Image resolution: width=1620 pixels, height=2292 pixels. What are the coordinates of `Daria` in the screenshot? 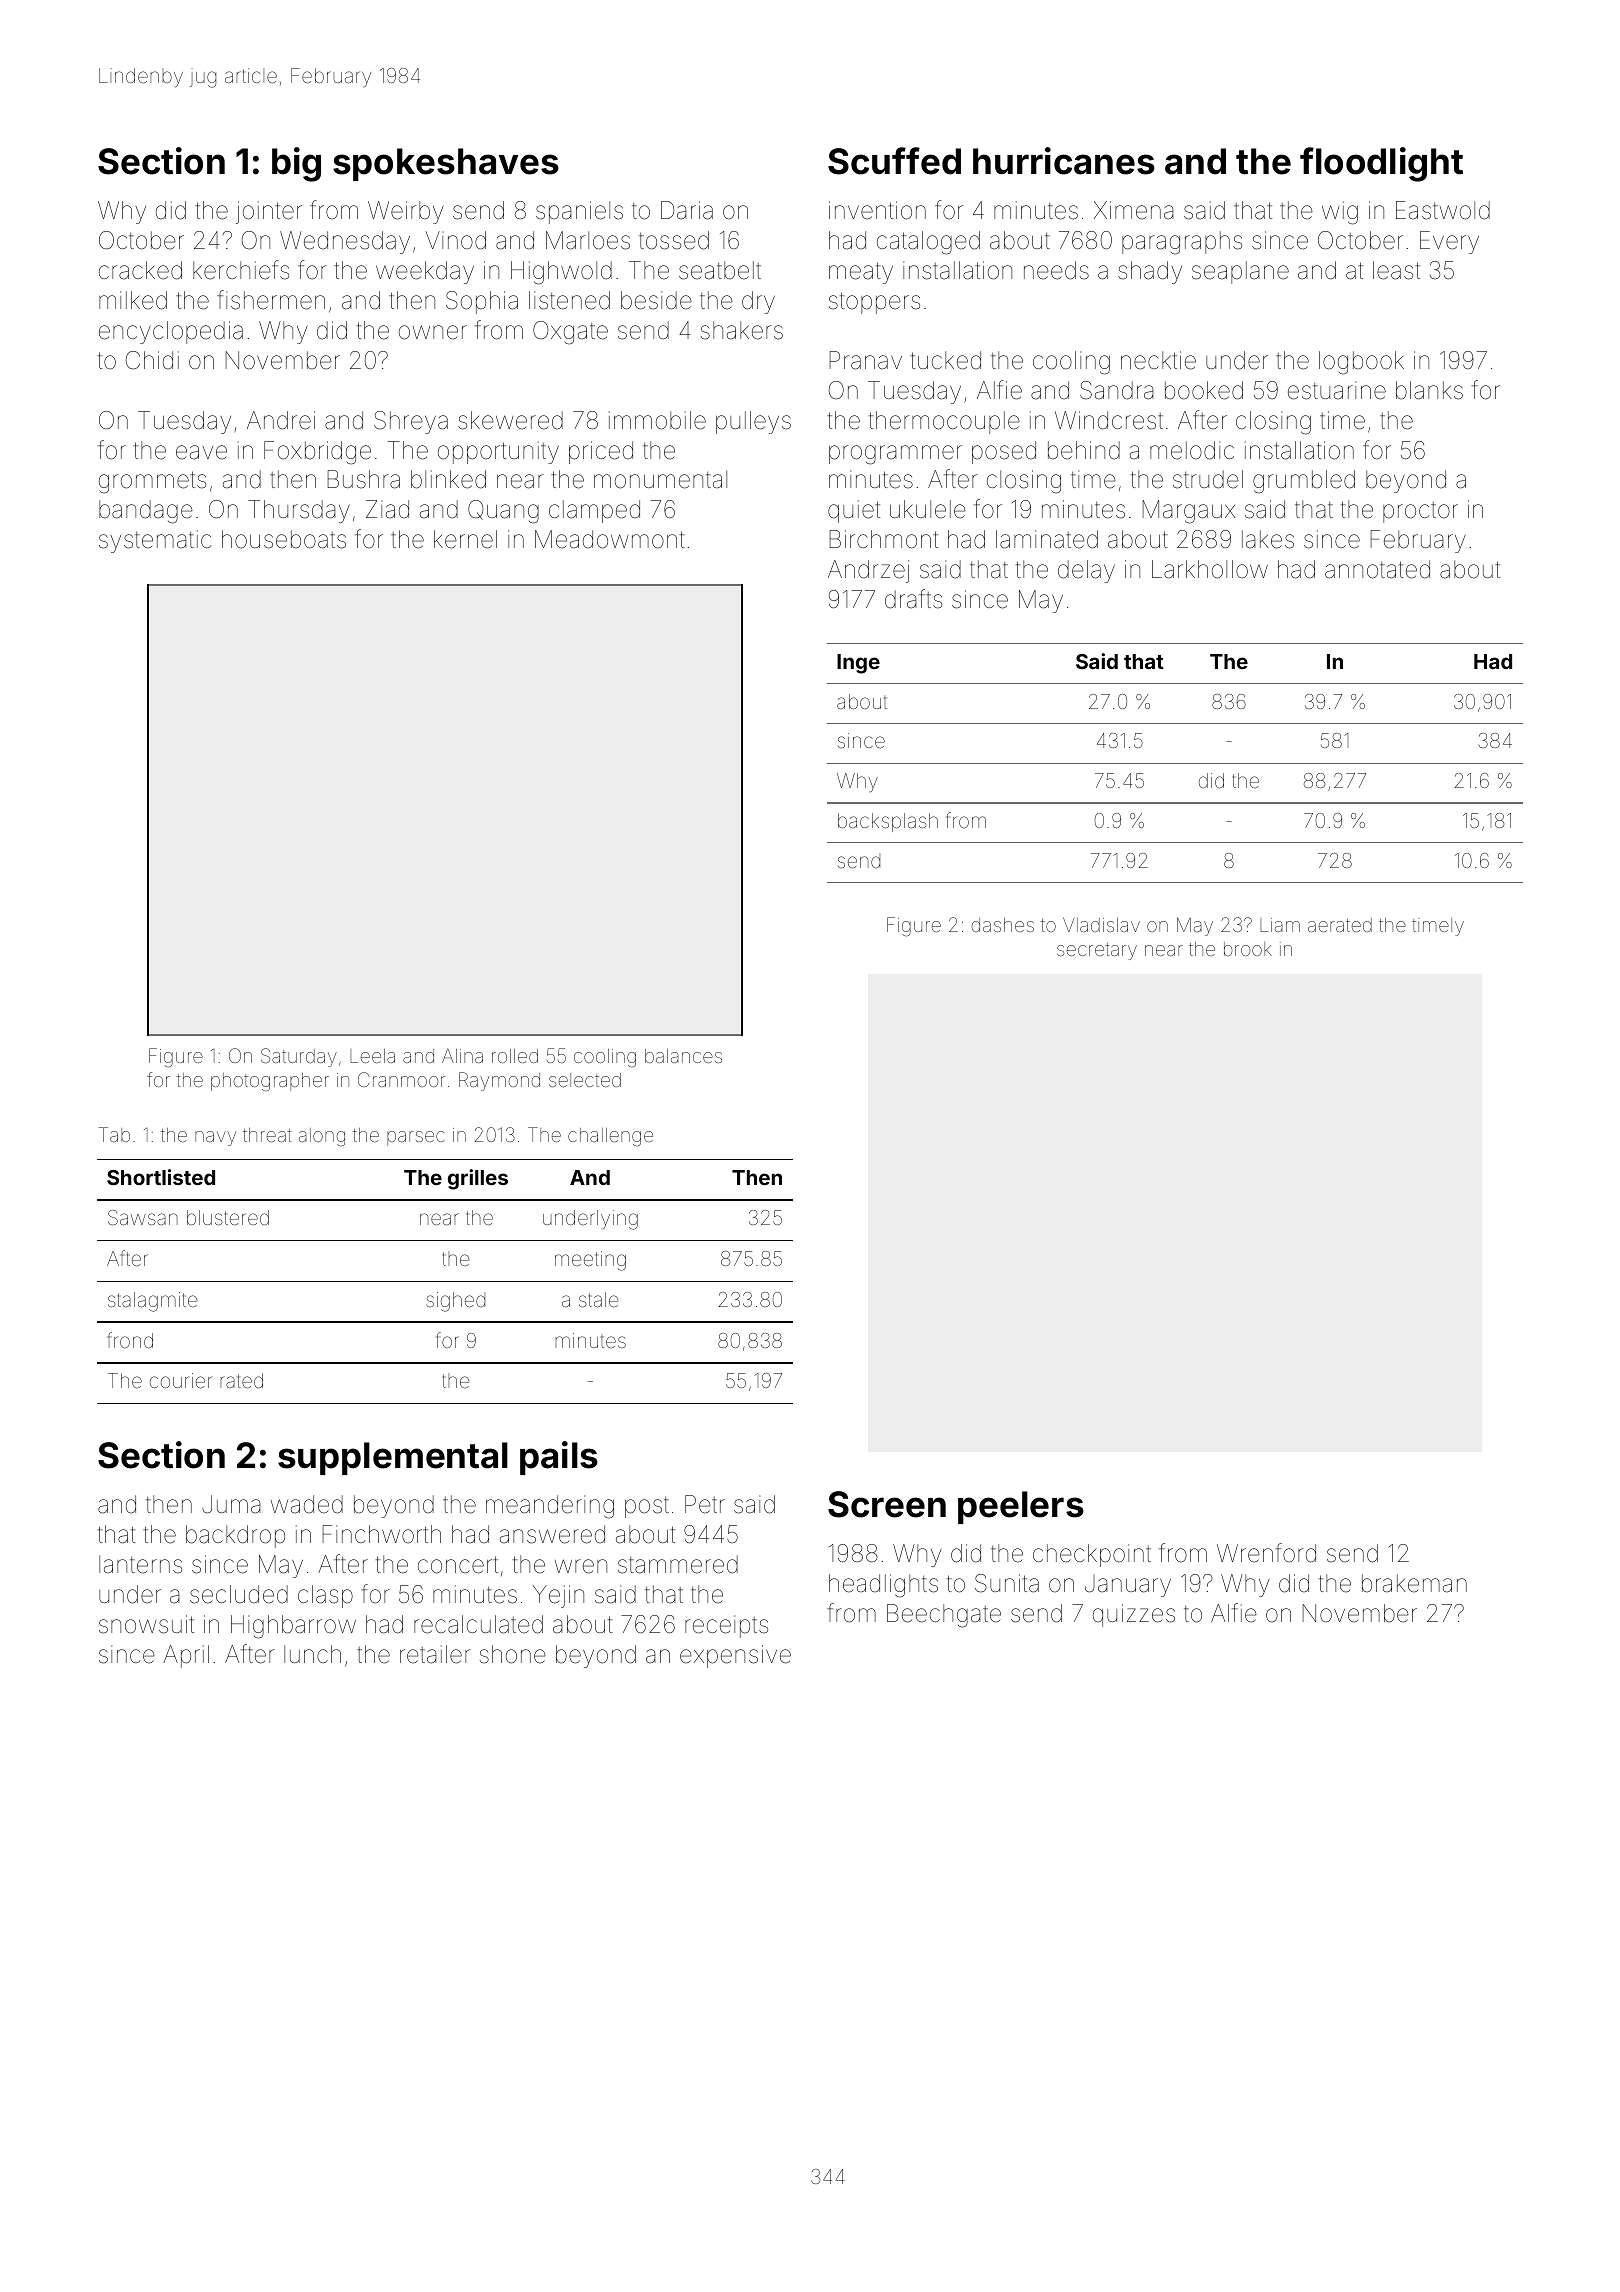 It's located at (687, 210).
